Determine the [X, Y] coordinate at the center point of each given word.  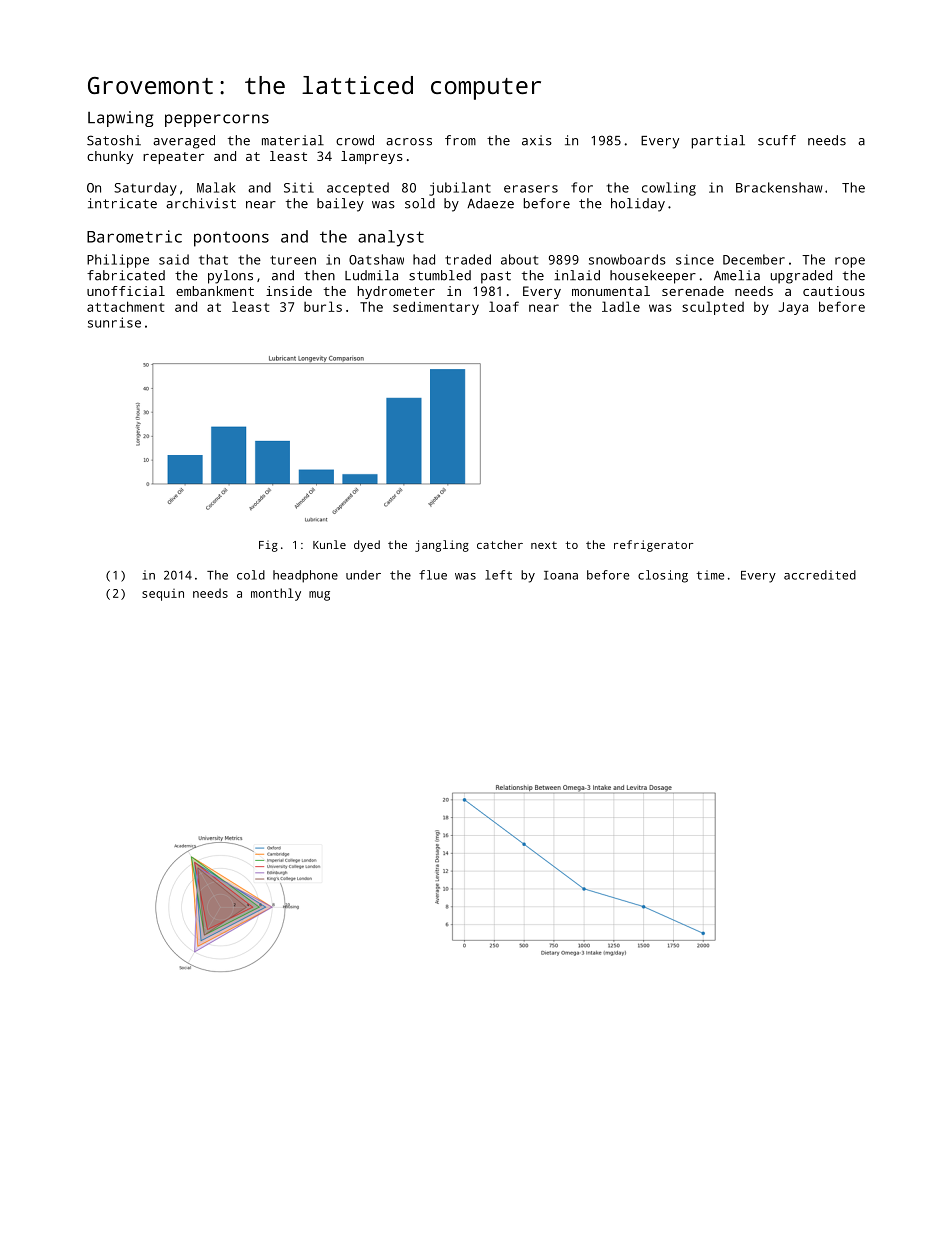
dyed [367, 546]
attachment [125, 306]
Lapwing [120, 119]
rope [850, 262]
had [424, 259]
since [695, 259]
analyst [391, 238]
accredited [820, 575]
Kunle [329, 544]
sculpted [713, 308]
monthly [276, 594]
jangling [442, 546]
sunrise [114, 322]
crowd [355, 140]
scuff [777, 140]
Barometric [134, 236]
